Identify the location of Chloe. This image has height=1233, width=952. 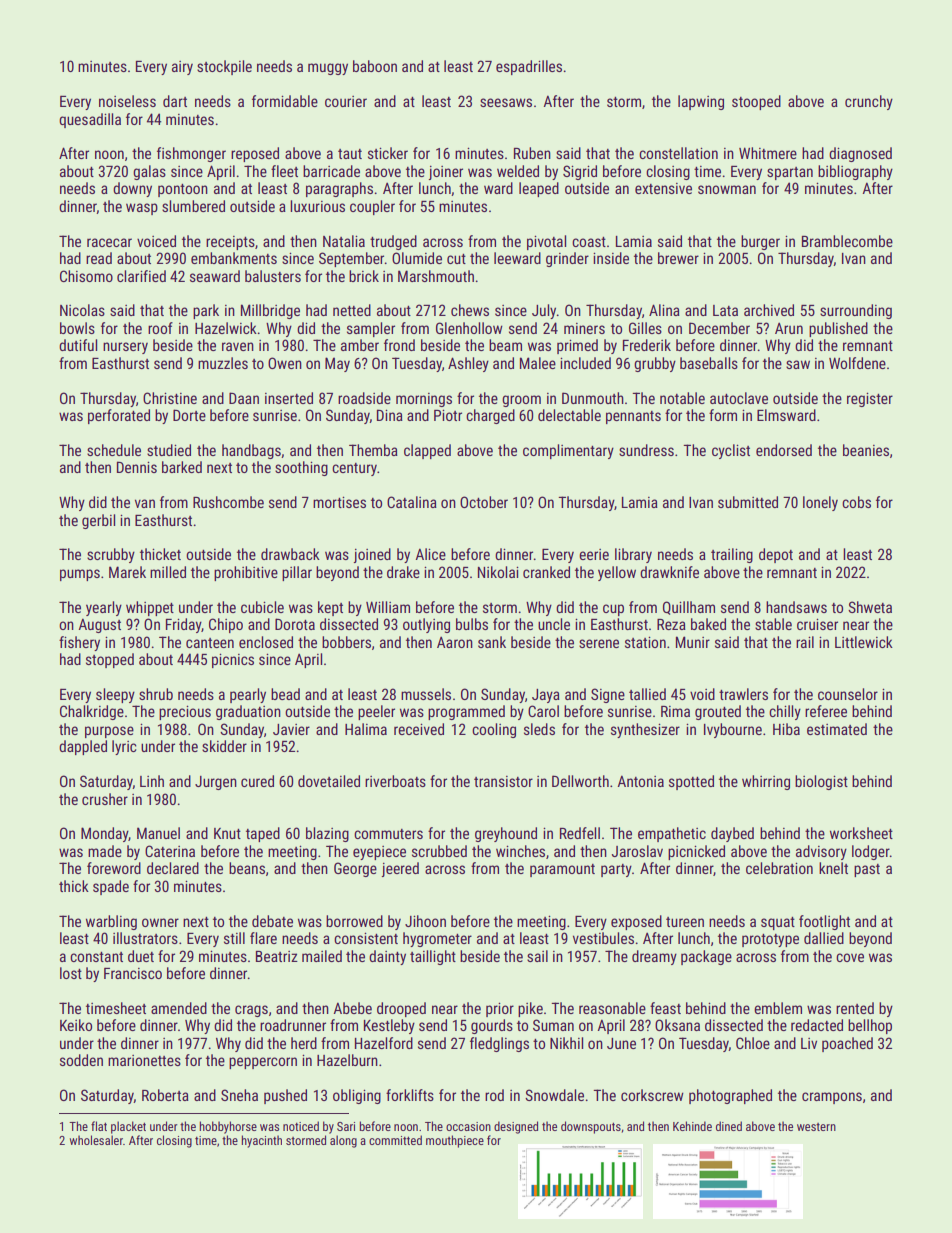
(753, 1043).
